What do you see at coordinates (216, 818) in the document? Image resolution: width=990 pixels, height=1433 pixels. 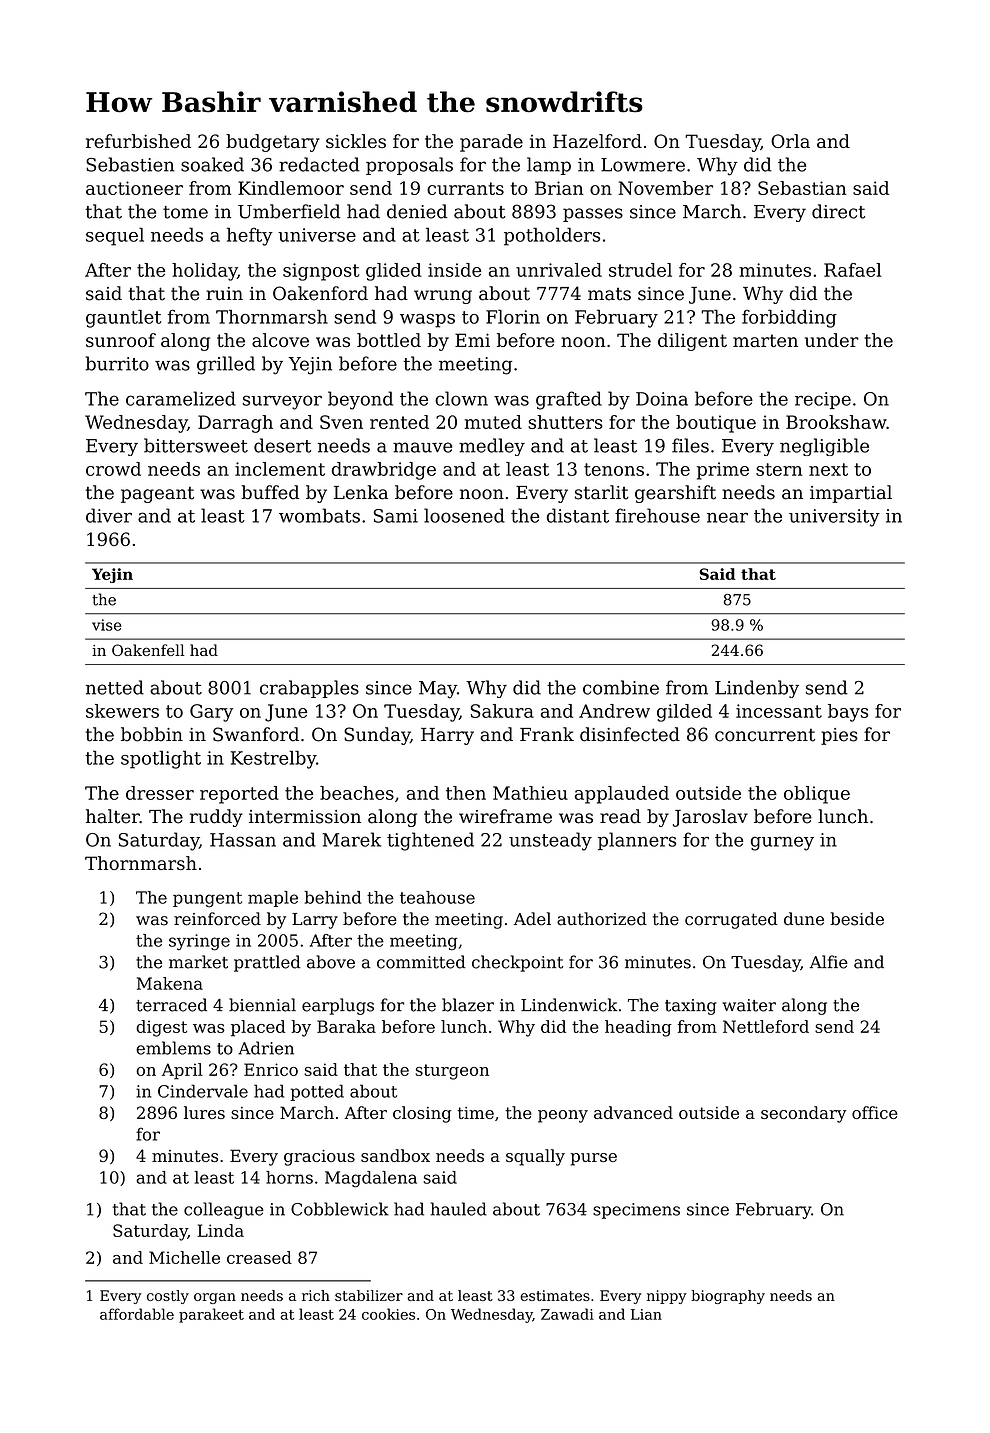 I see `ruddy` at bounding box center [216, 818].
